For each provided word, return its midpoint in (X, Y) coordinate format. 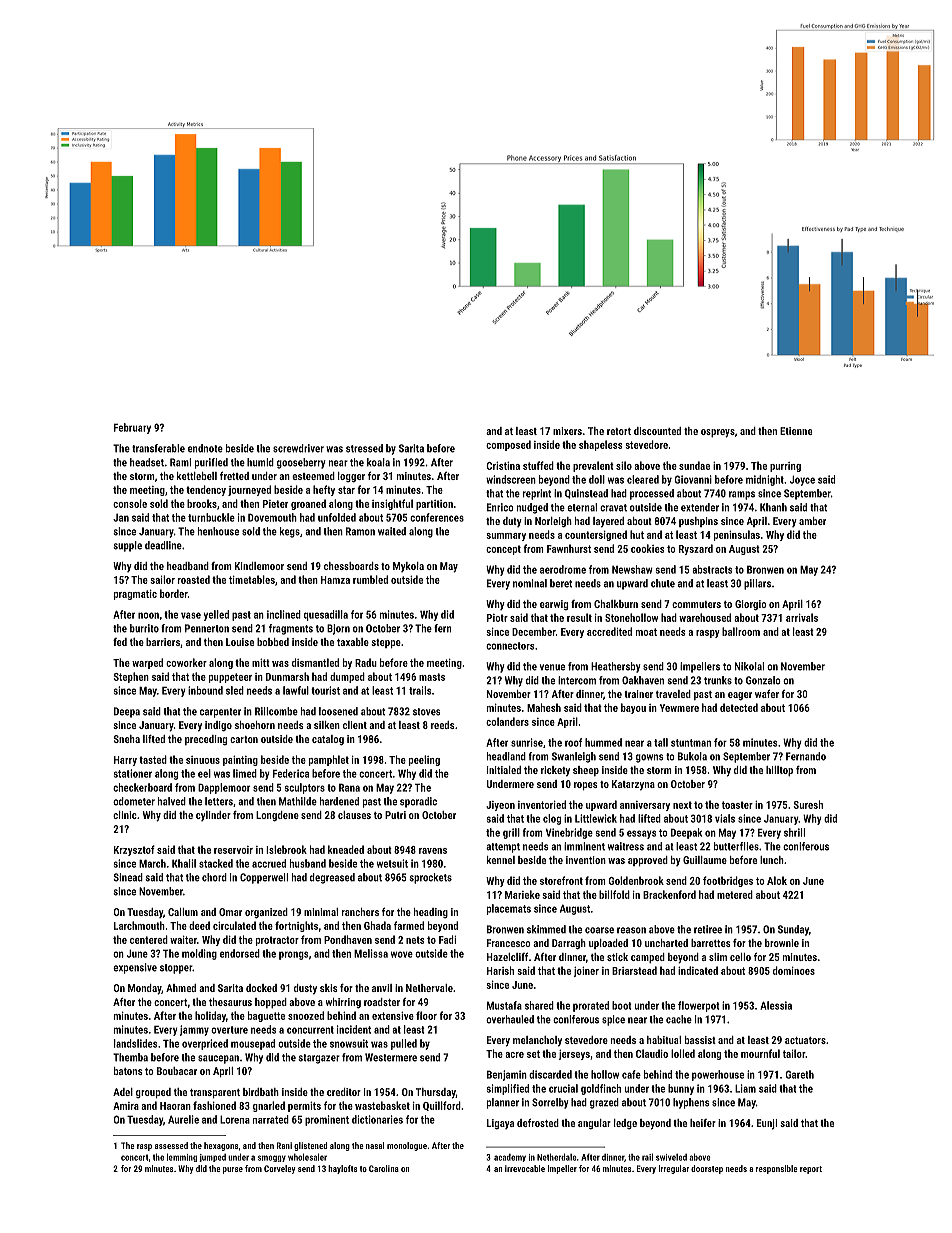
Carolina (384, 1168)
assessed (171, 1145)
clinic (125, 815)
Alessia (776, 1005)
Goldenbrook (636, 880)
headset (147, 462)
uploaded (608, 944)
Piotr (497, 618)
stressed (364, 448)
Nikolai (749, 666)
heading (431, 913)
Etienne (796, 431)
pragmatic (135, 595)
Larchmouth (139, 925)
